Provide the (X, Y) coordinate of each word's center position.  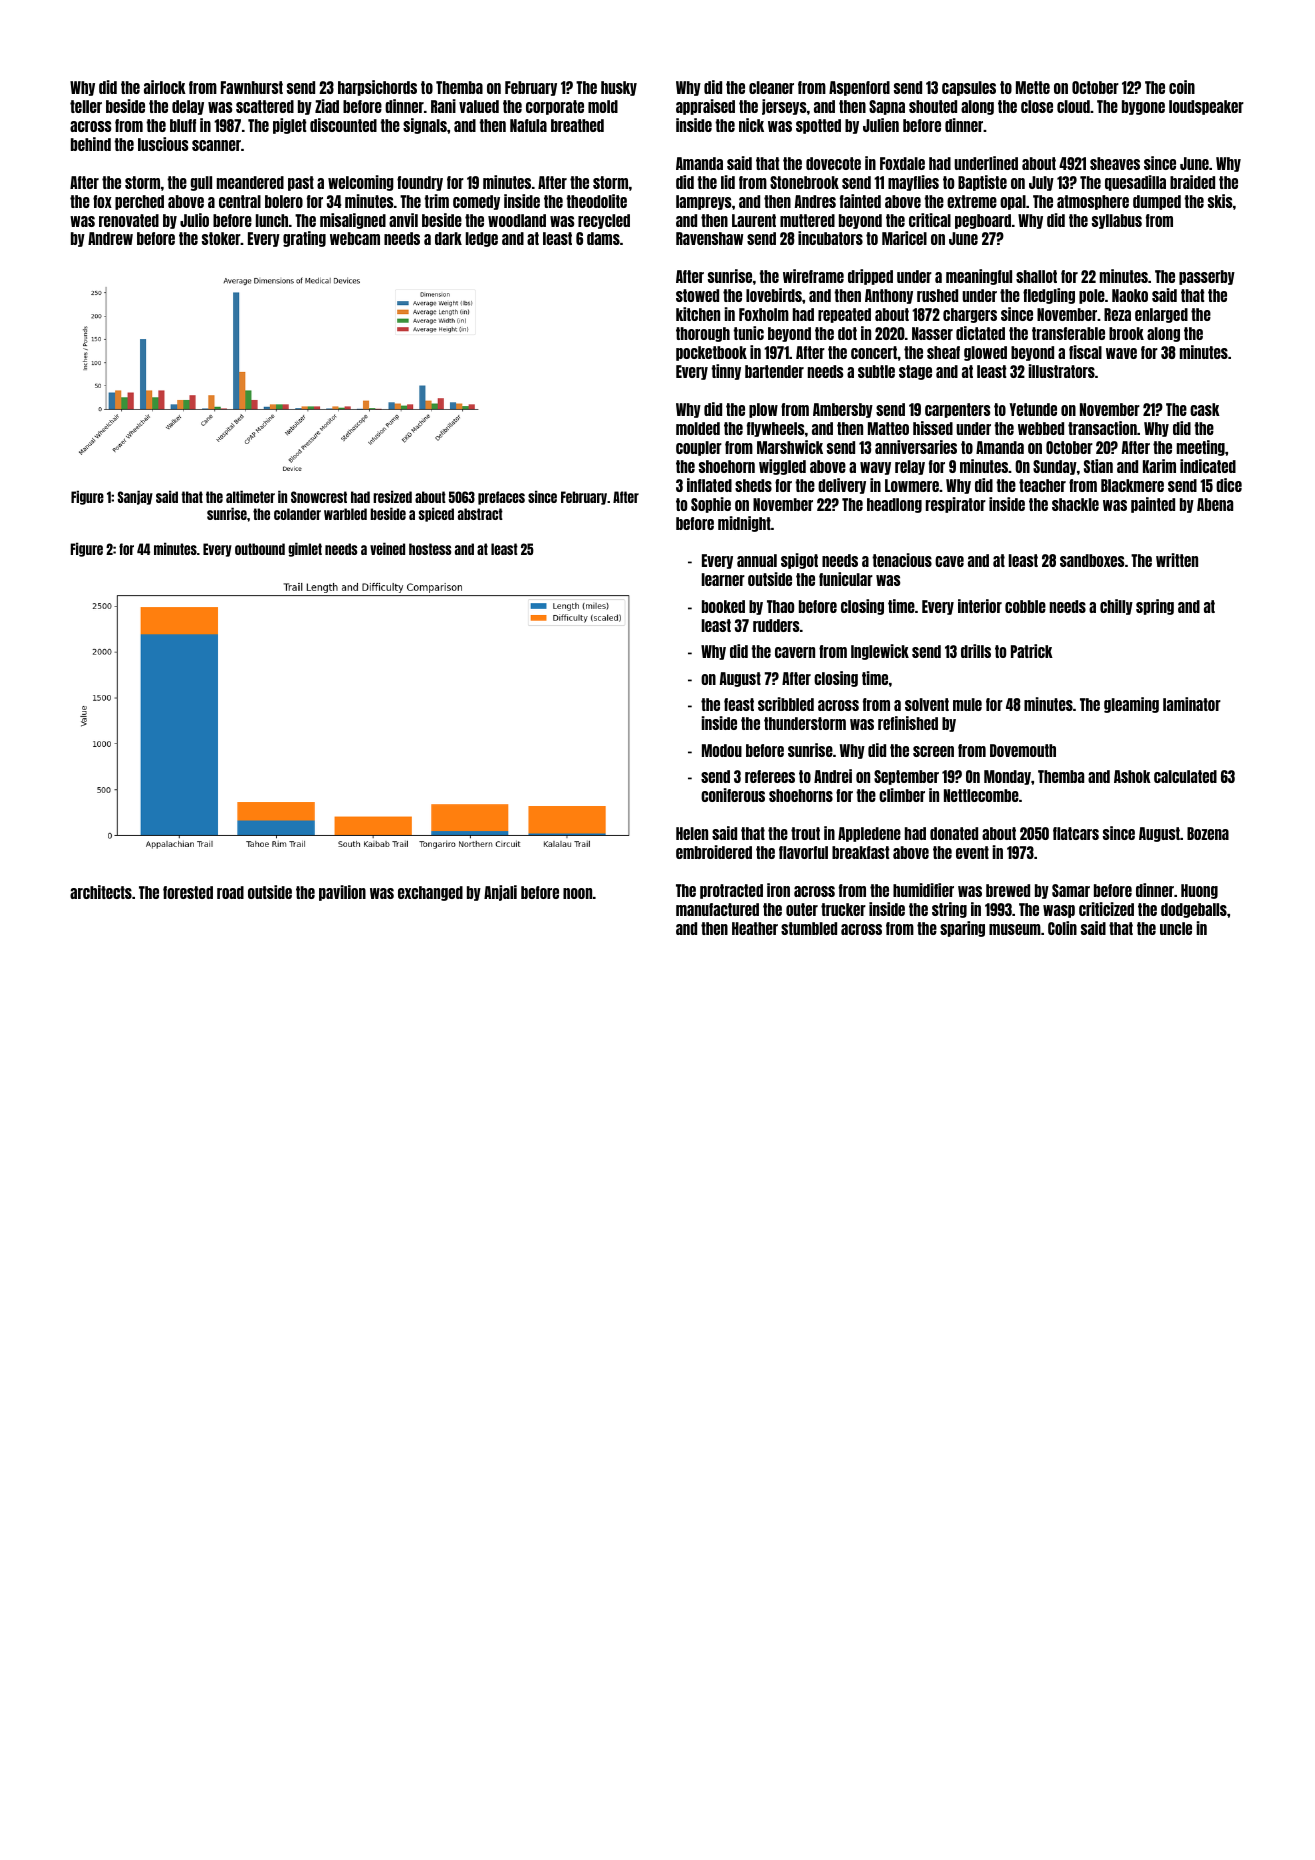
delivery (842, 486)
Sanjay (135, 497)
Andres (815, 201)
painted (1153, 505)
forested (188, 892)
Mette (1033, 87)
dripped (870, 277)
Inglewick (880, 652)
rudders (776, 625)
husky (619, 88)
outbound (260, 549)
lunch (272, 220)
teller (86, 106)
